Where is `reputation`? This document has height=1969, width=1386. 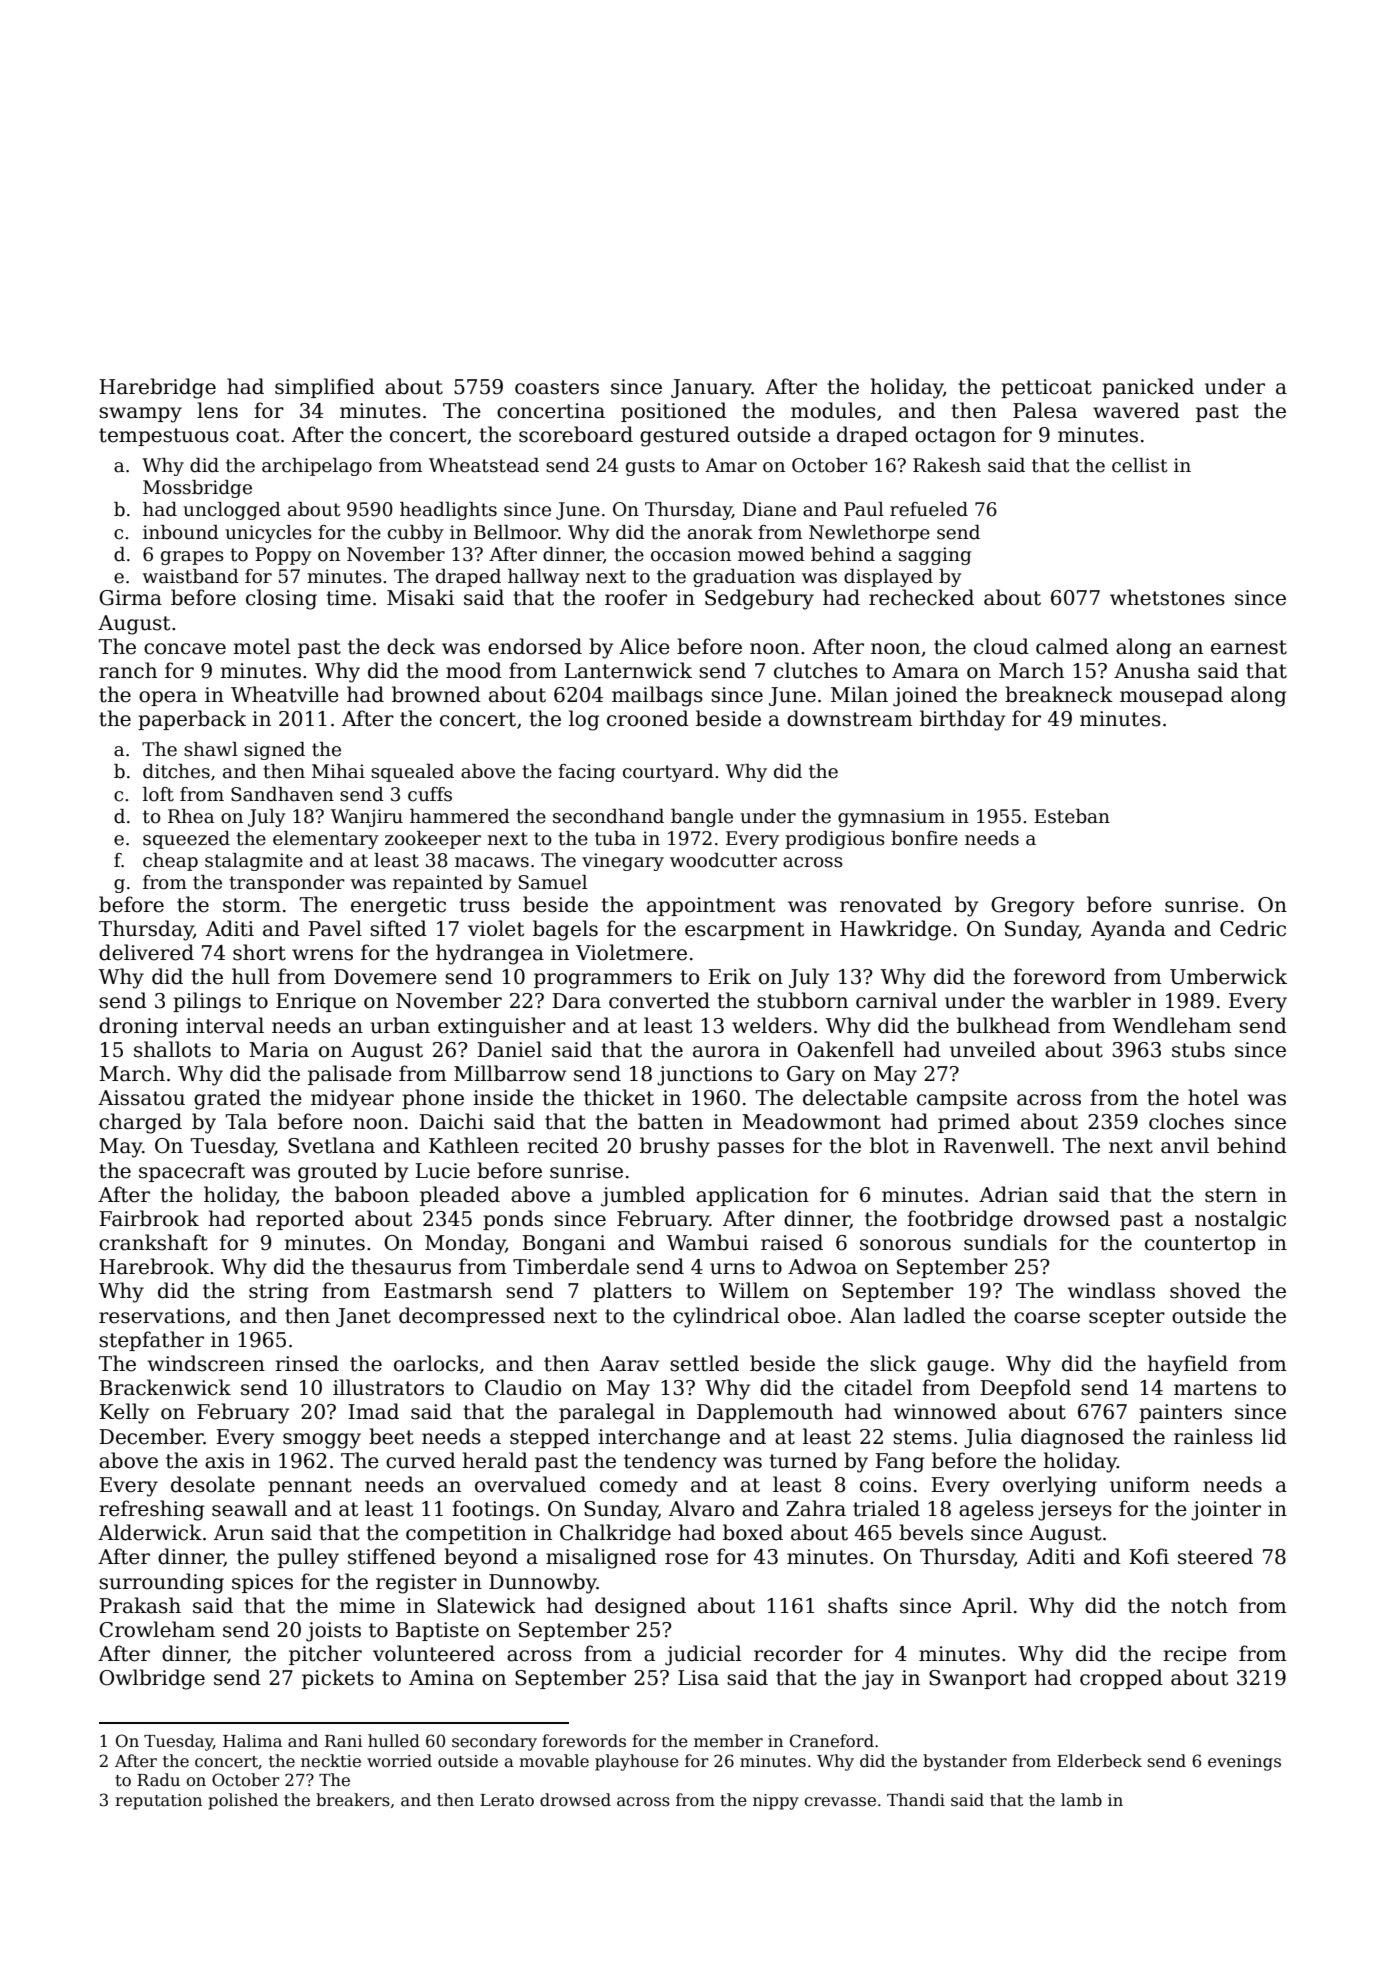
reputation is located at coordinates (158, 1802).
